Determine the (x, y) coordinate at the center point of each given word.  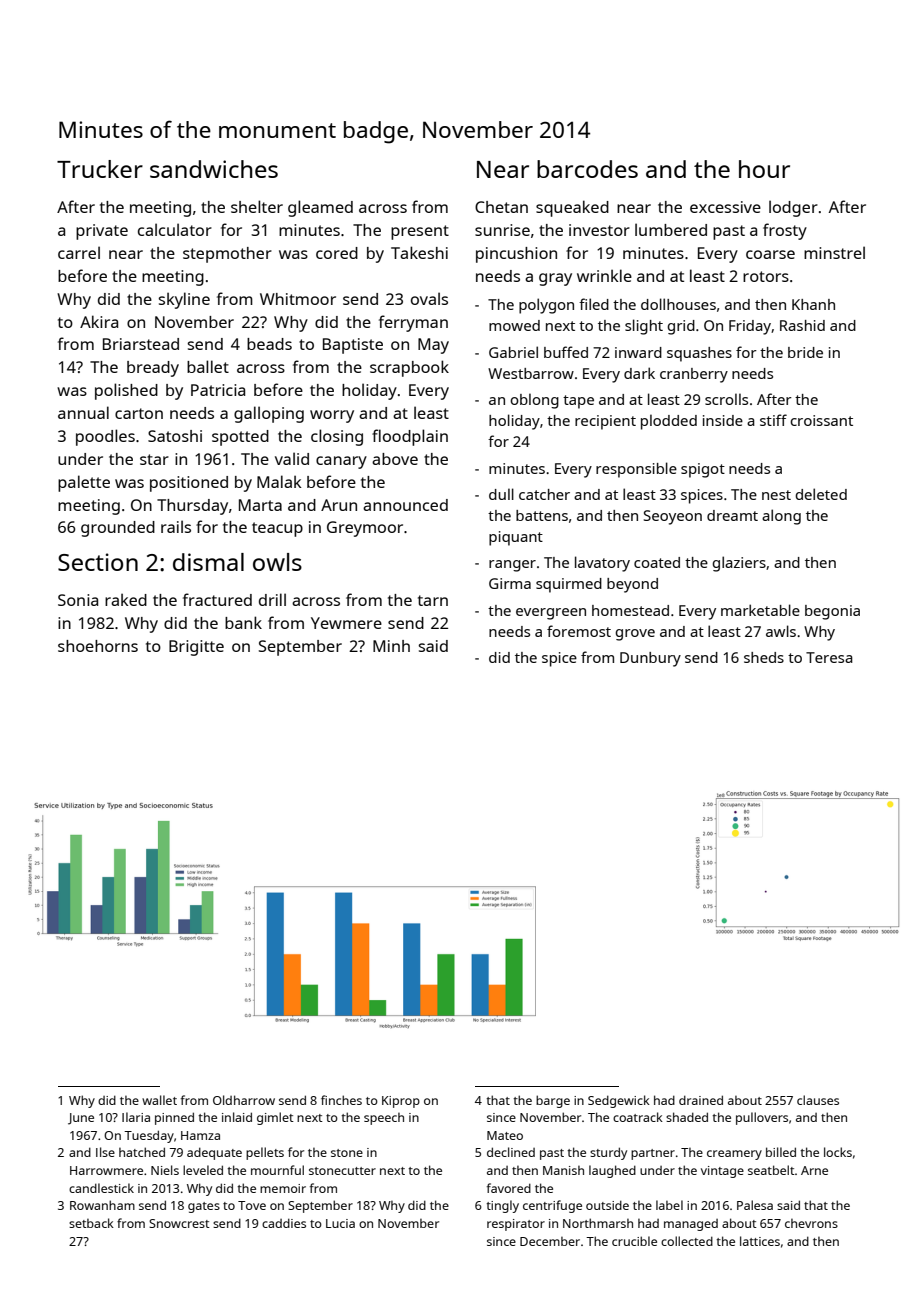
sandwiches (214, 169)
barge (553, 1101)
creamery (734, 1155)
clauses (818, 1100)
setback (91, 1223)
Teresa (829, 657)
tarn (433, 600)
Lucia (340, 1223)
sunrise (502, 230)
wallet (159, 1100)
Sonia (78, 600)
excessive (725, 207)
